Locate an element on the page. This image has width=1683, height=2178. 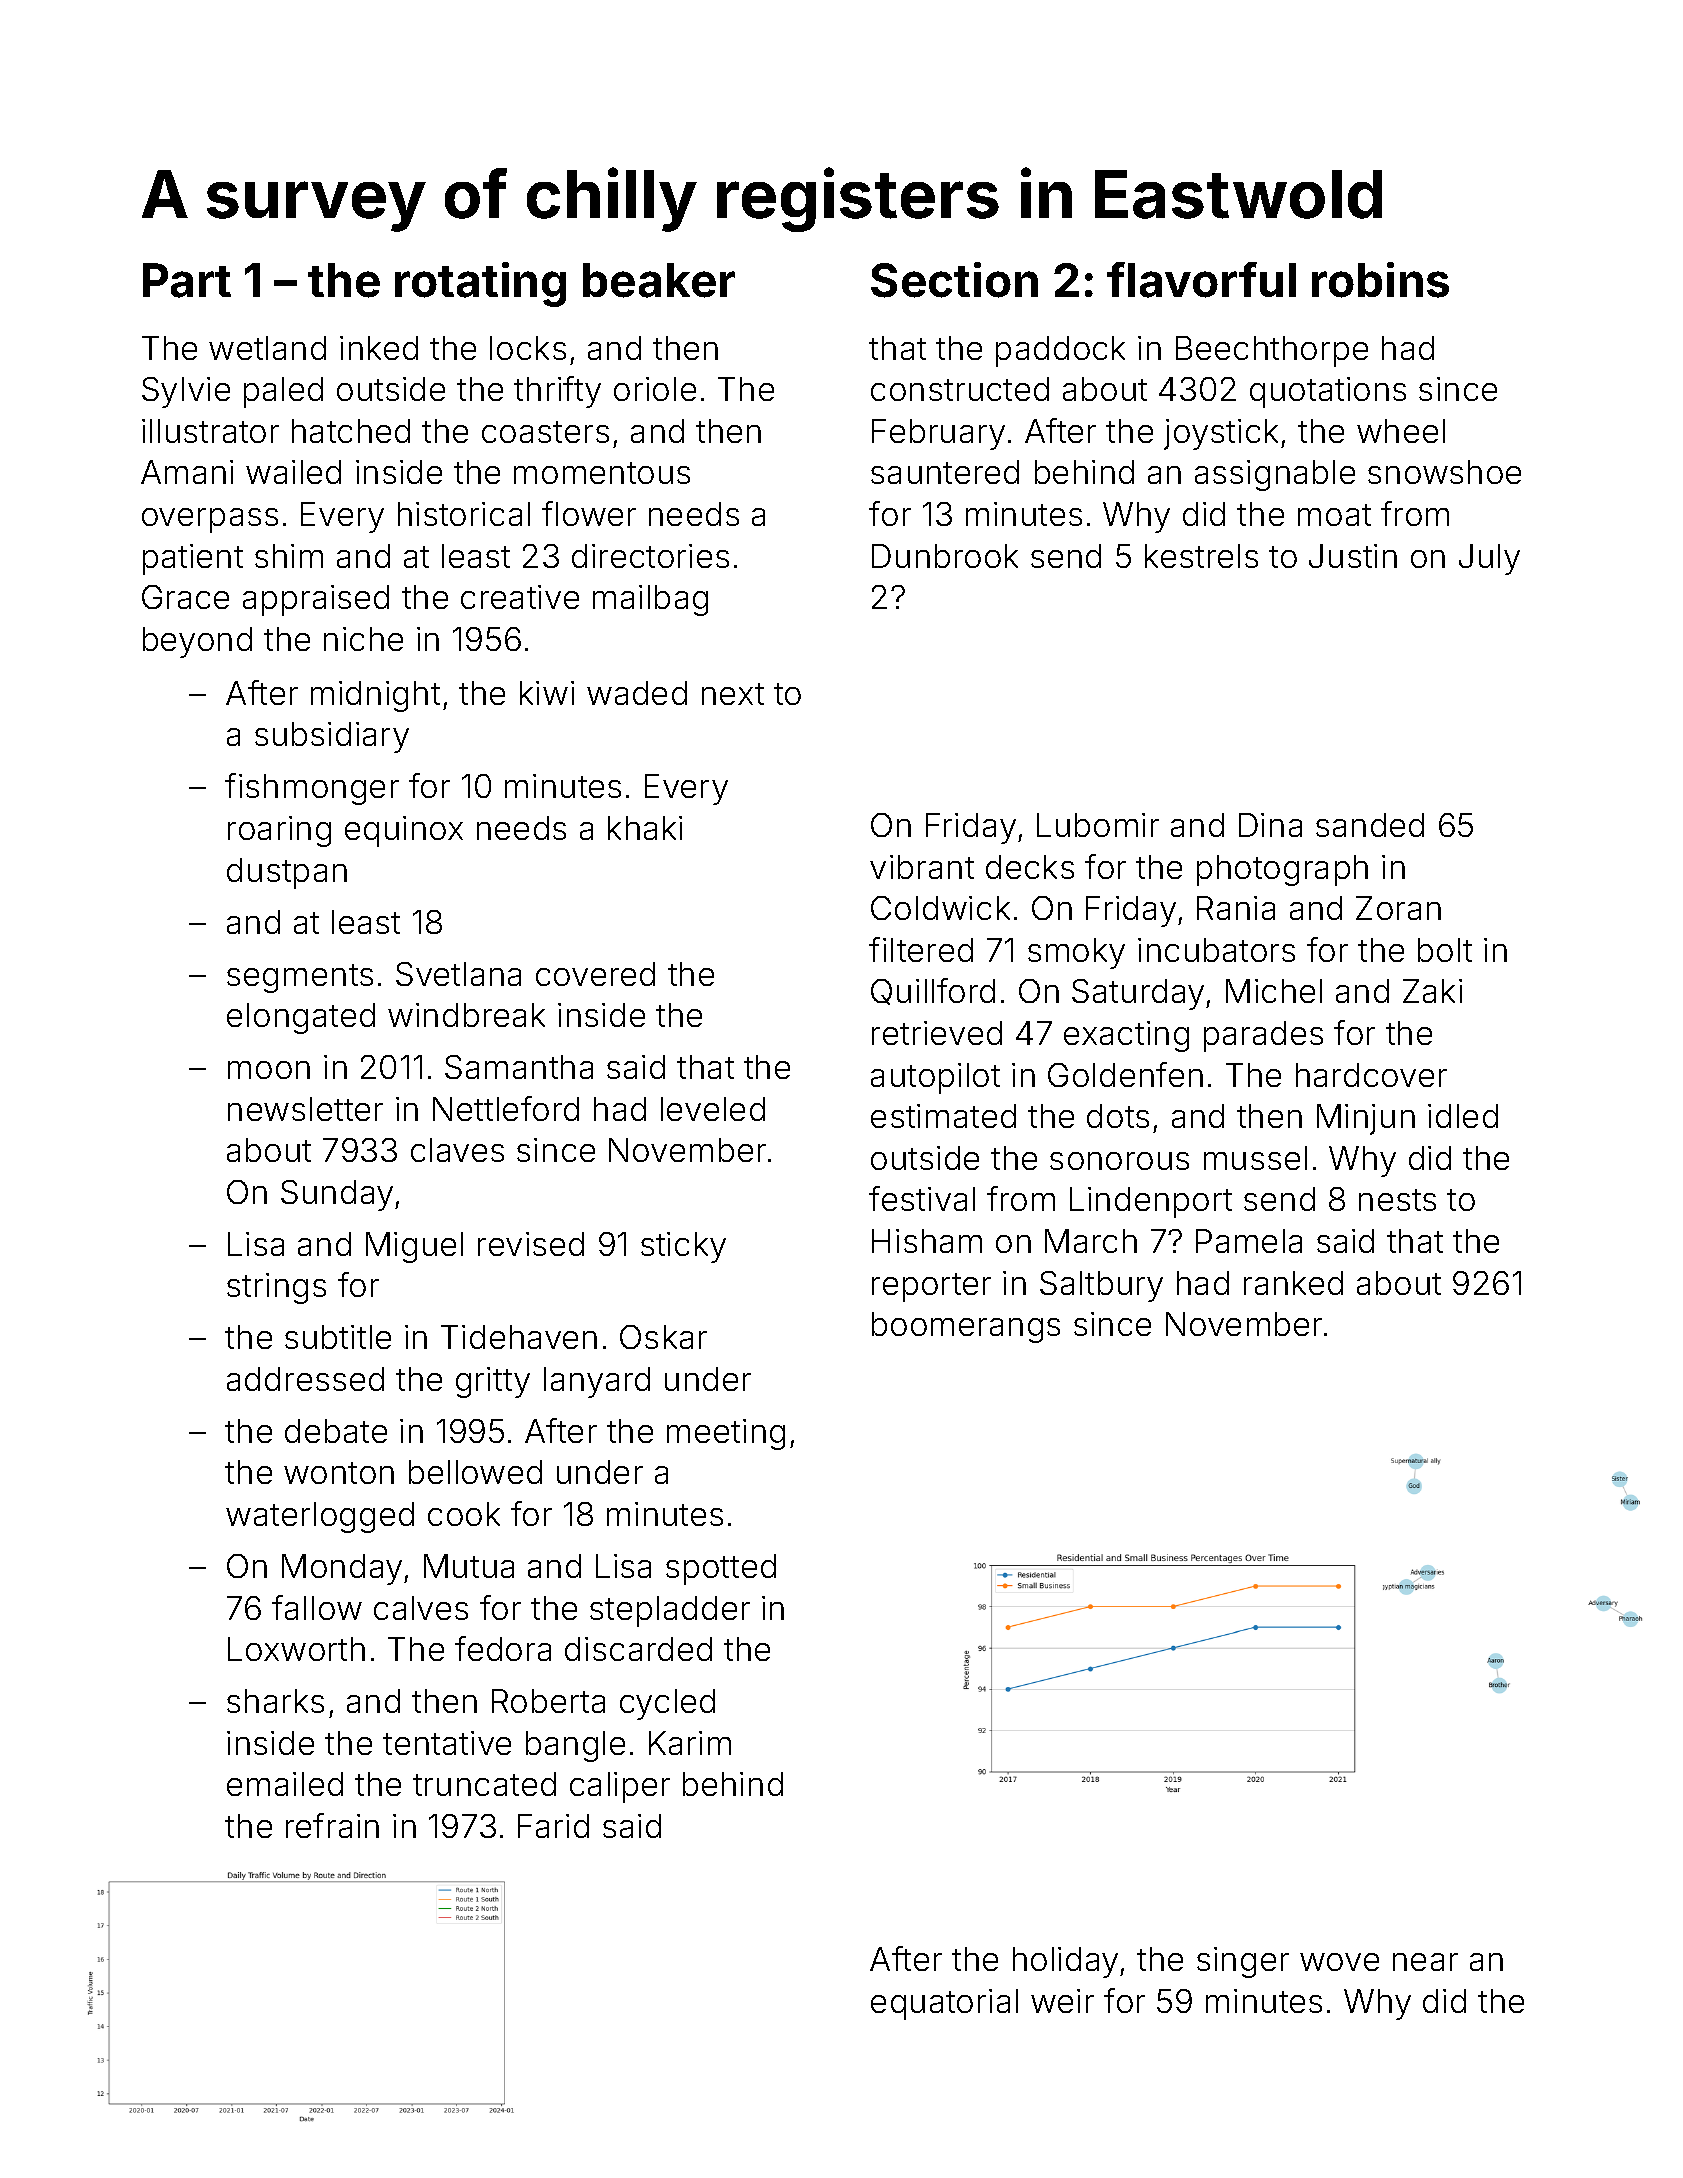
equatorial is located at coordinates (944, 2004).
